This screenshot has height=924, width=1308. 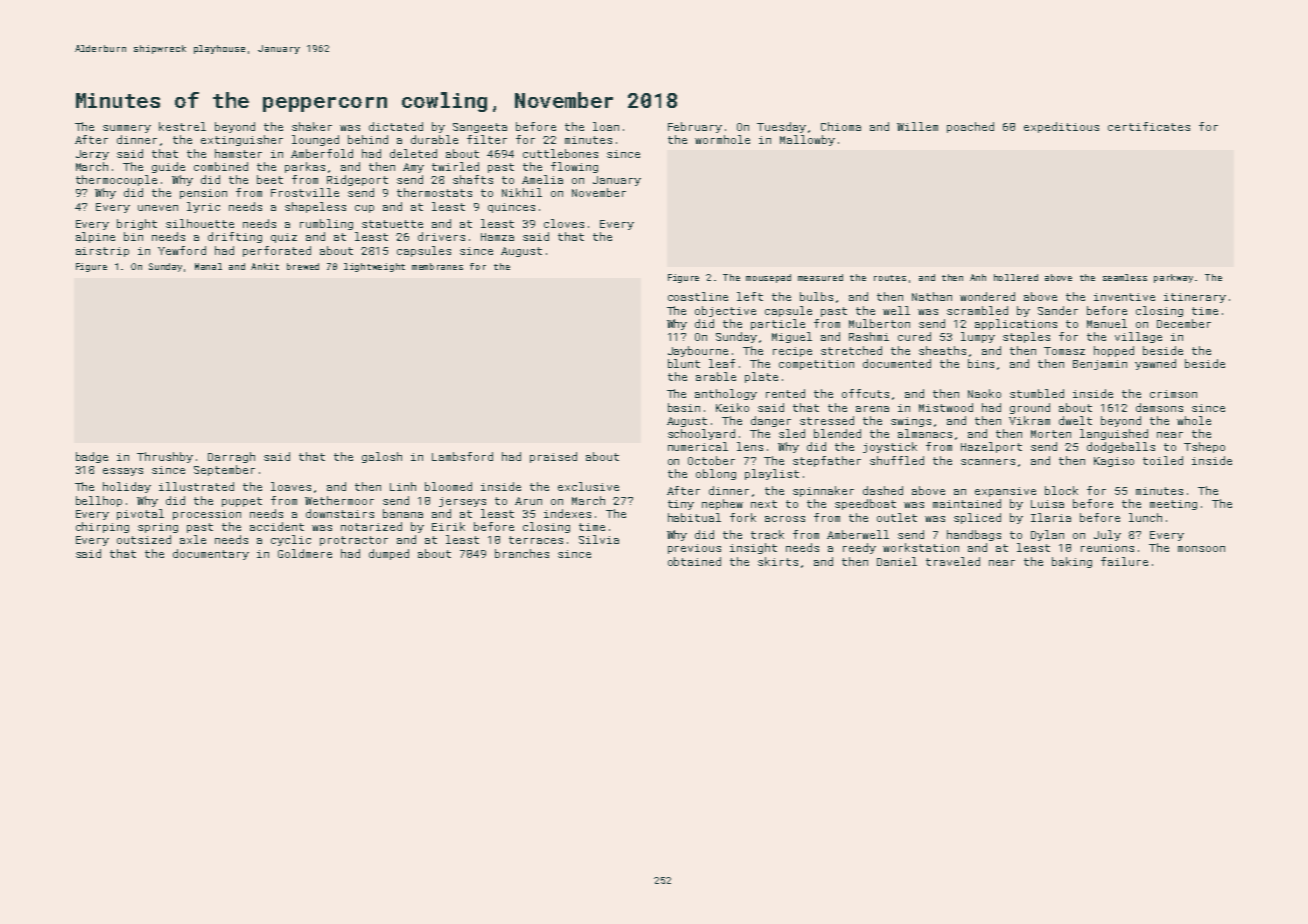 What do you see at coordinates (238, 153) in the screenshot?
I see `hamster` at bounding box center [238, 153].
